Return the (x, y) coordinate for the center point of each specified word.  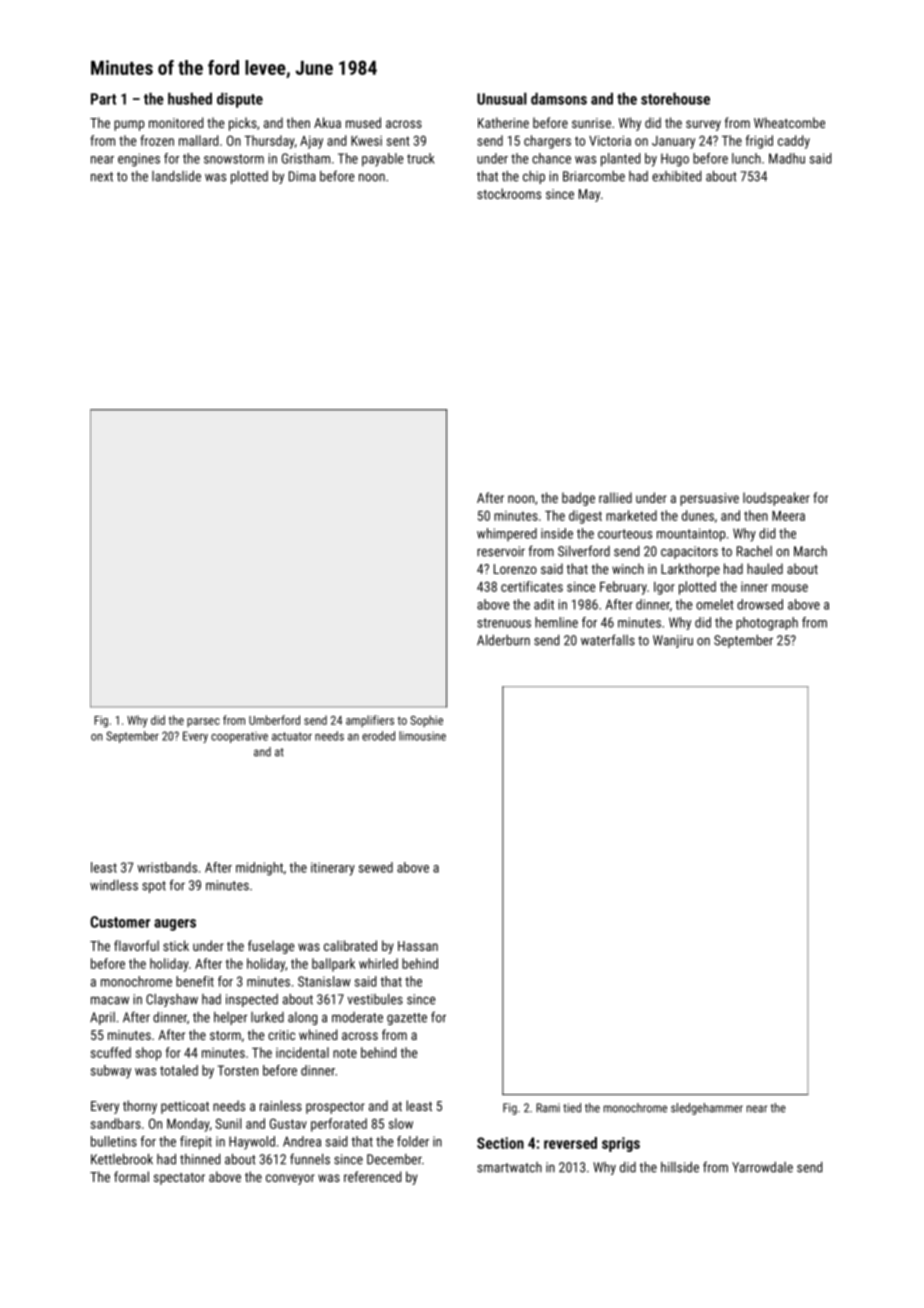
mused (363, 122)
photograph (767, 624)
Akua (327, 122)
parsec (203, 722)
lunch (746, 158)
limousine (422, 736)
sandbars (116, 1123)
